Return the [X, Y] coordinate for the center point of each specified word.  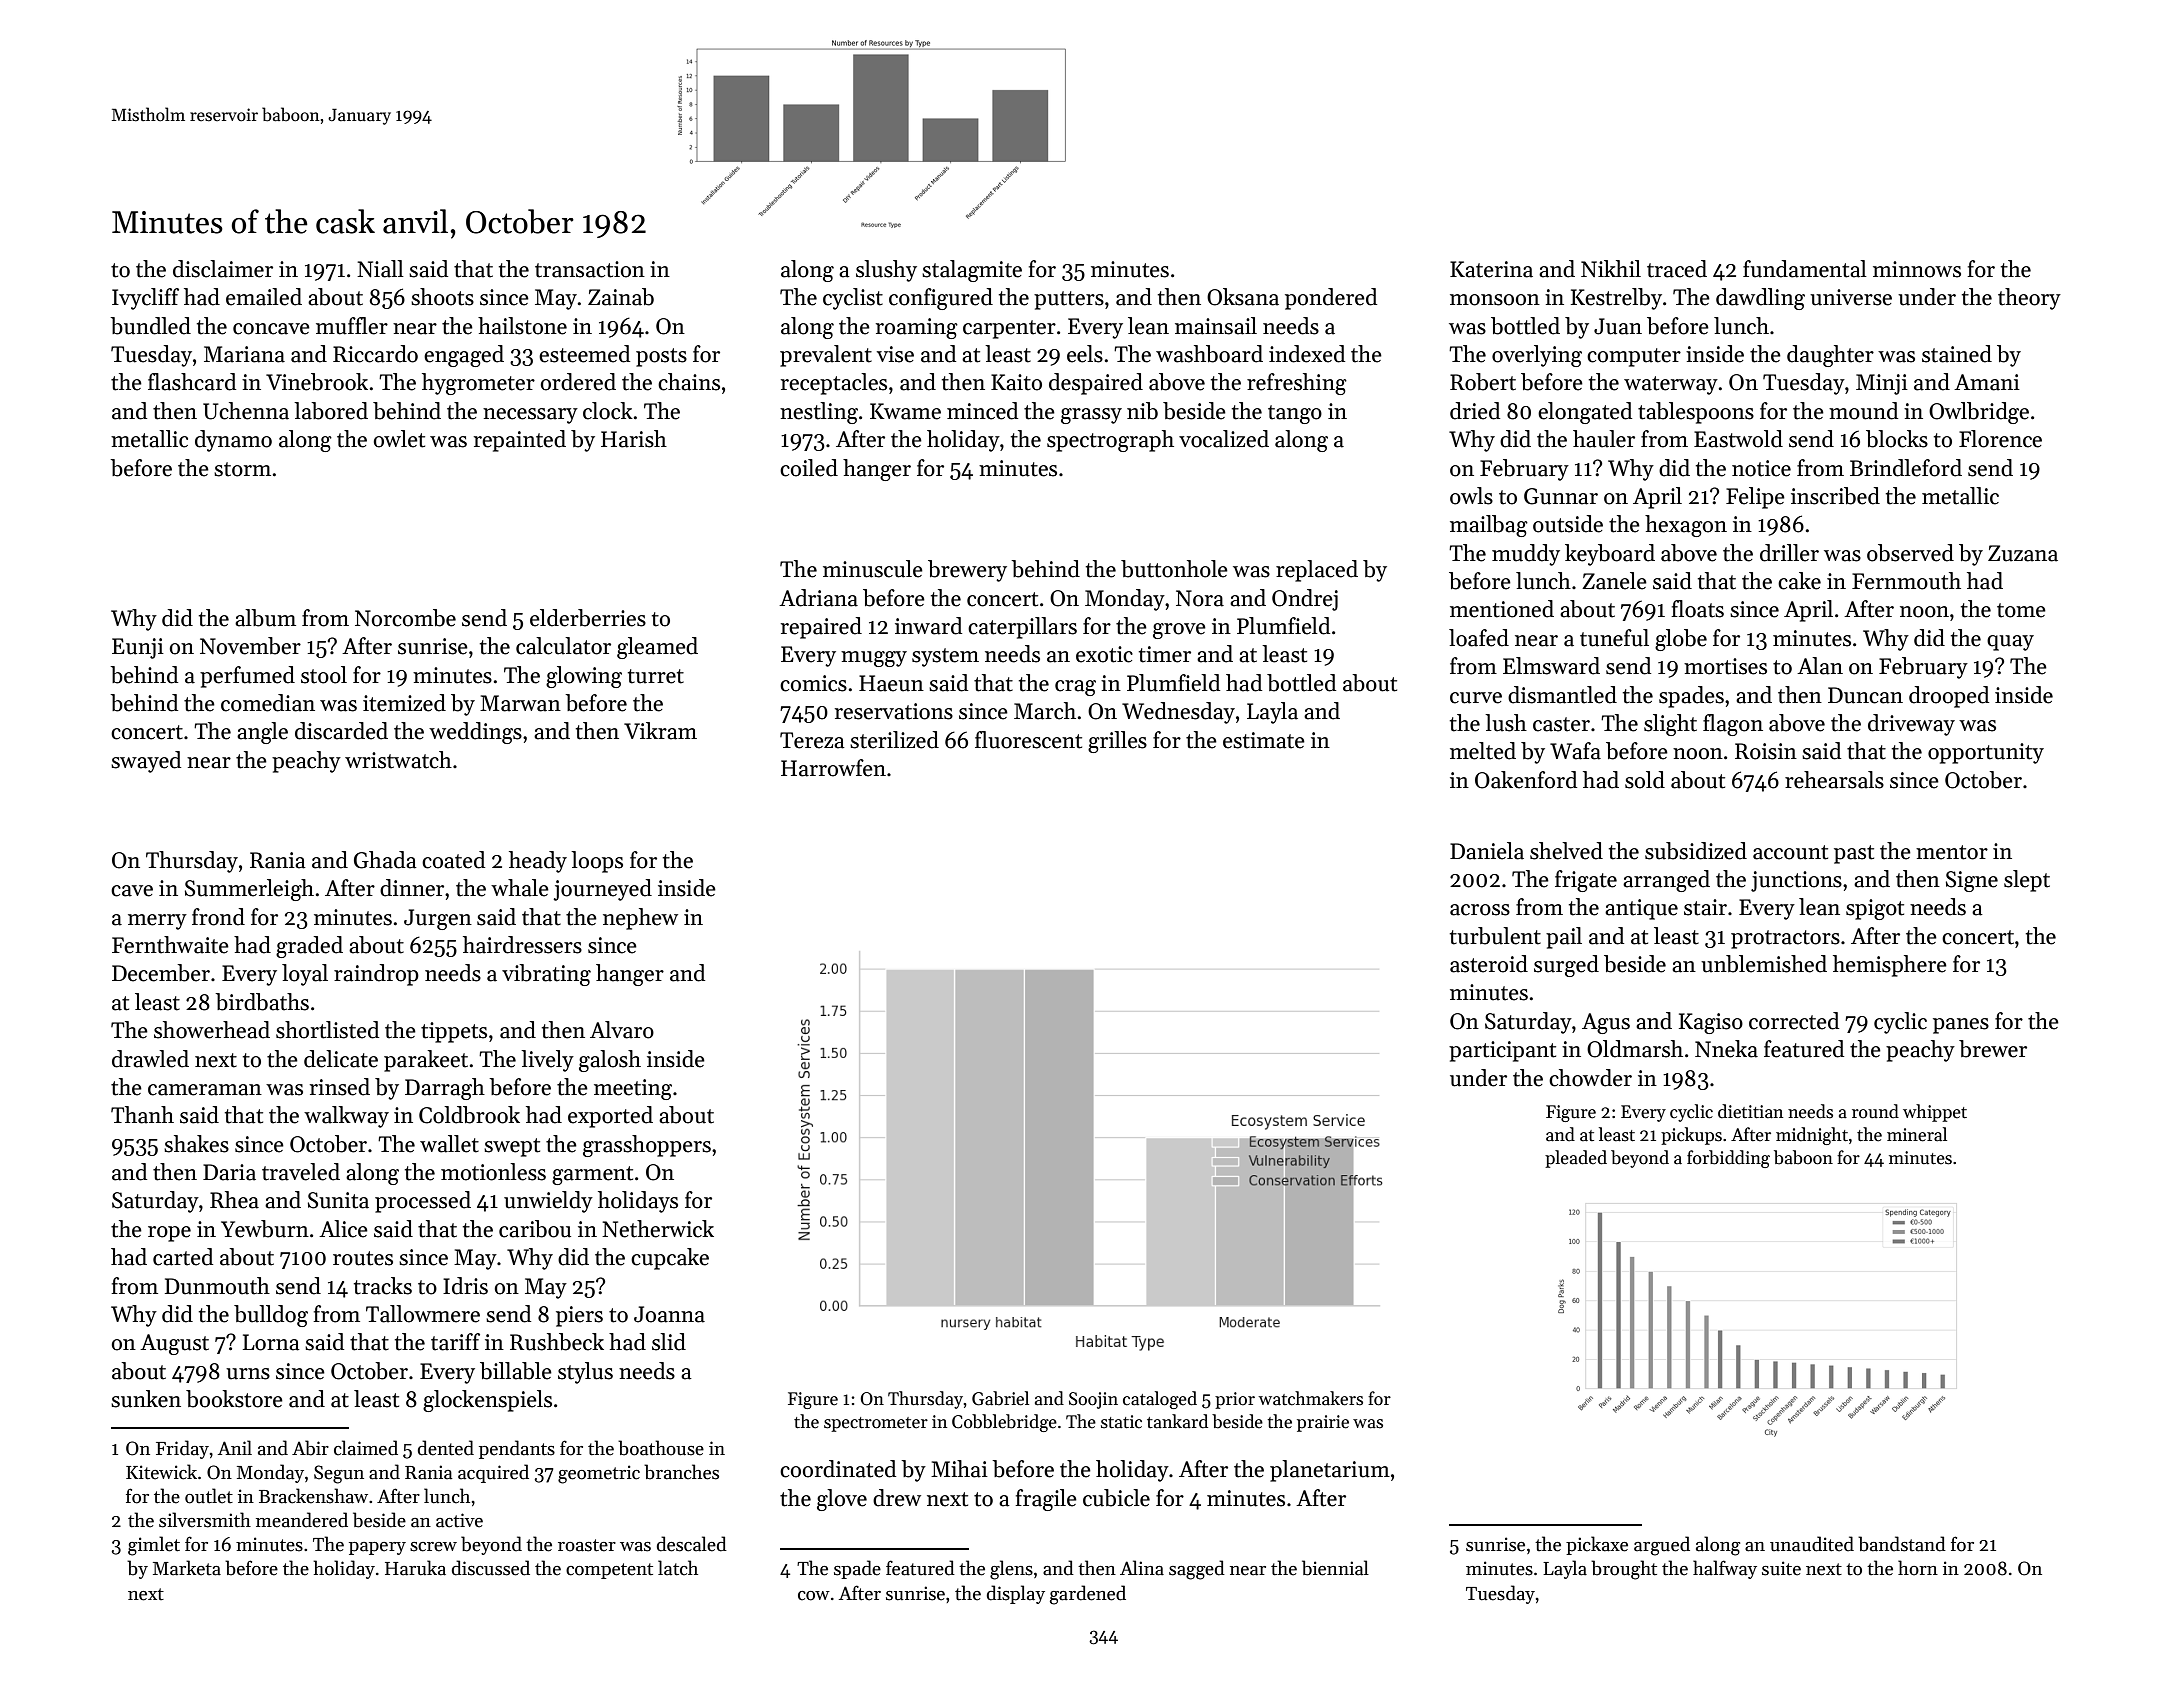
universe [1851, 297]
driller [1789, 553]
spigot [1875, 909]
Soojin [1093, 1400]
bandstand [1902, 1544]
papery [377, 1548]
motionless [493, 1172]
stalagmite [972, 271]
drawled [150, 1059]
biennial [1335, 1568]
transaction [590, 269]
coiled [809, 468]
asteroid [1489, 964]
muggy [874, 659]
